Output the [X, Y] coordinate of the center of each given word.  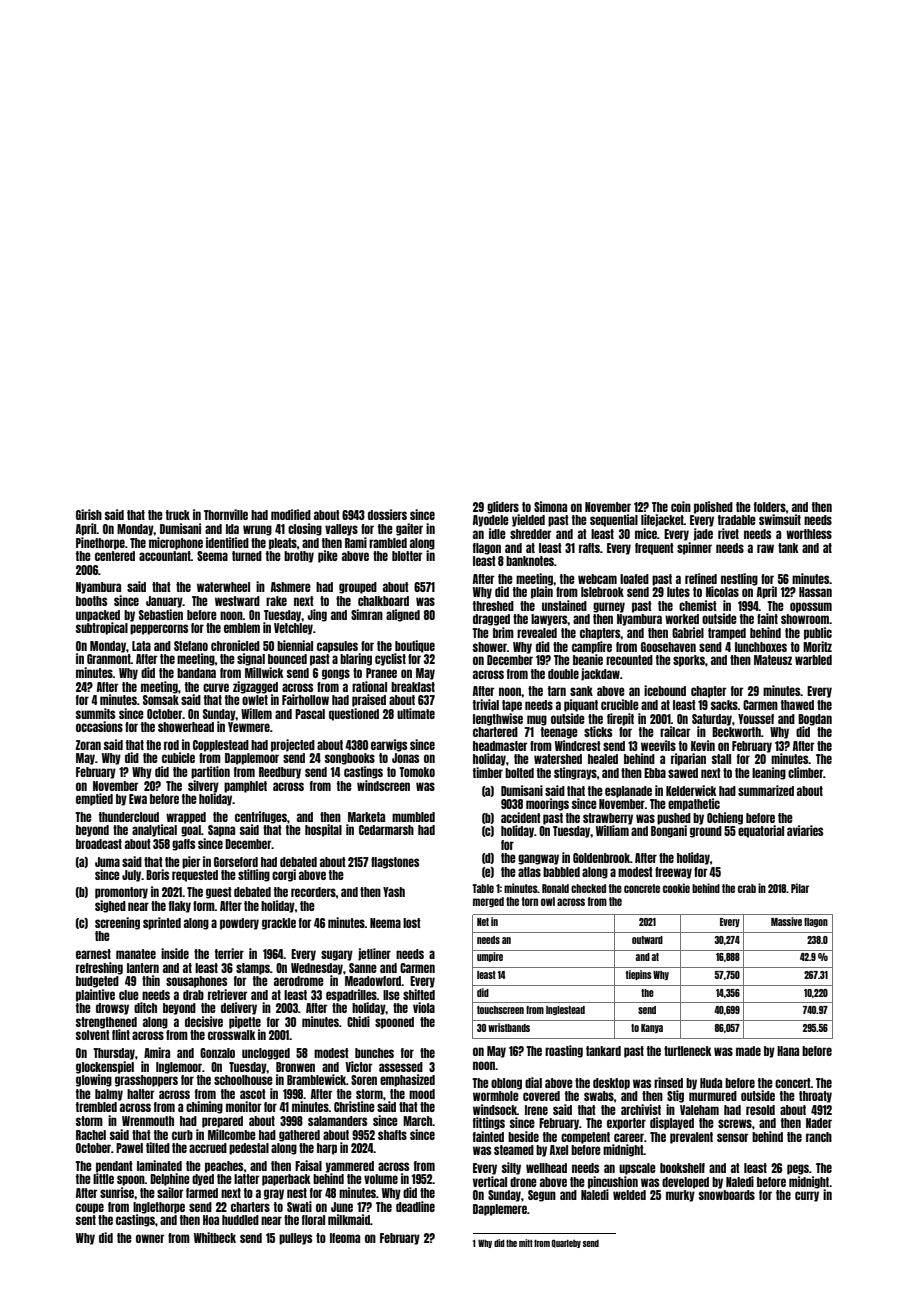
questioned [354, 714]
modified [291, 514]
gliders [503, 507]
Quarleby [566, 1243]
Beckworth [736, 732]
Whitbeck [215, 1237]
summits [95, 713]
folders [770, 507]
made [748, 1051]
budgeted [97, 982]
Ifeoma [345, 1238]
